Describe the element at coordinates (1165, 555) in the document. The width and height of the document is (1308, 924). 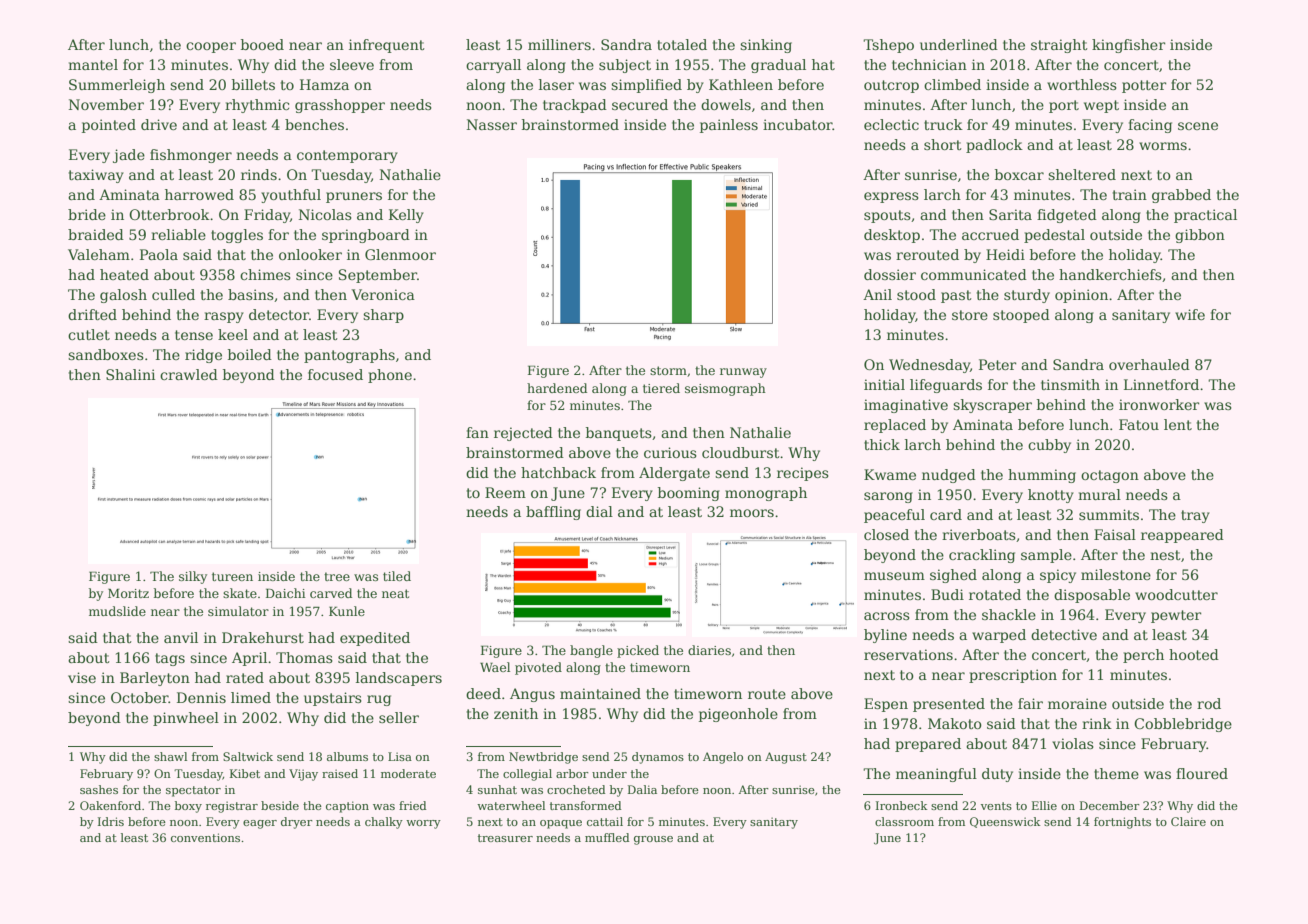
I see `nest` at that location.
